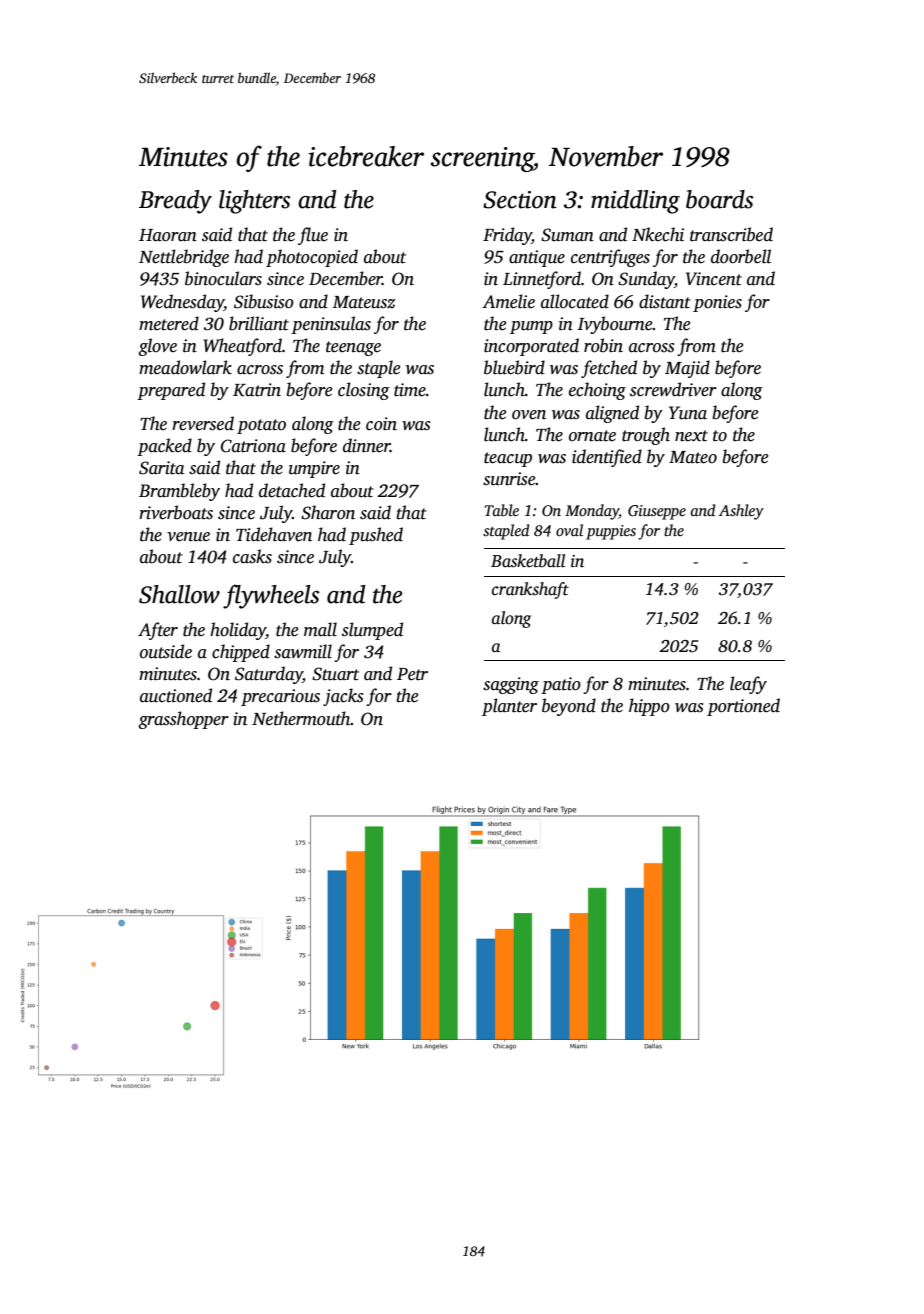 Image resolution: width=924 pixels, height=1314 pixels. Describe the element at coordinates (176, 512) in the screenshot. I see `riverboats` at that location.
